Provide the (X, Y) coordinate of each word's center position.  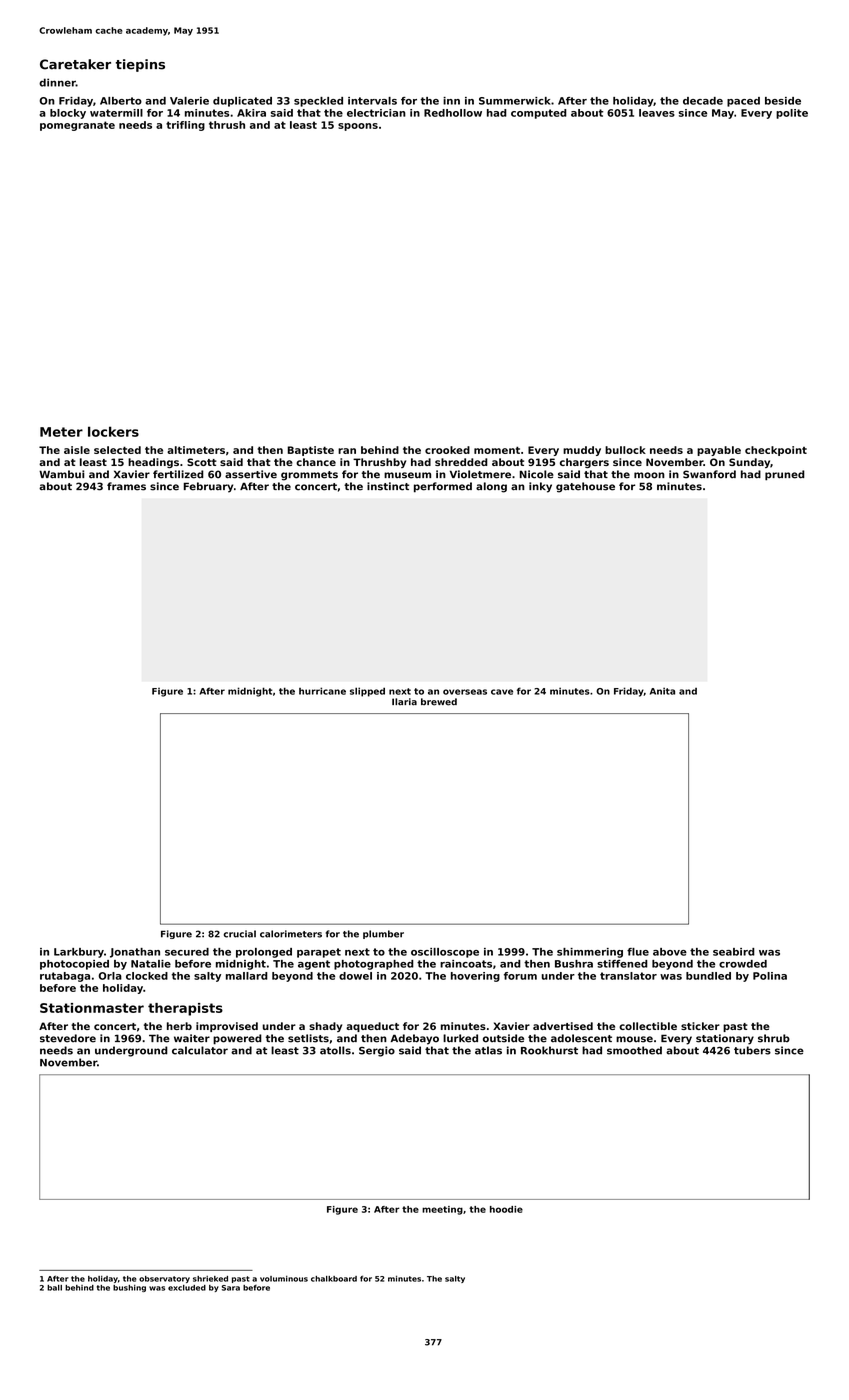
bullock (625, 450)
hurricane (322, 691)
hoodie (506, 1209)
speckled (318, 102)
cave (502, 692)
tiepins (140, 65)
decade (703, 101)
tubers (752, 1050)
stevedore (68, 1038)
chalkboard (334, 1279)
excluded (187, 1288)
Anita (662, 691)
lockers (113, 431)
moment (497, 450)
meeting (442, 1210)
